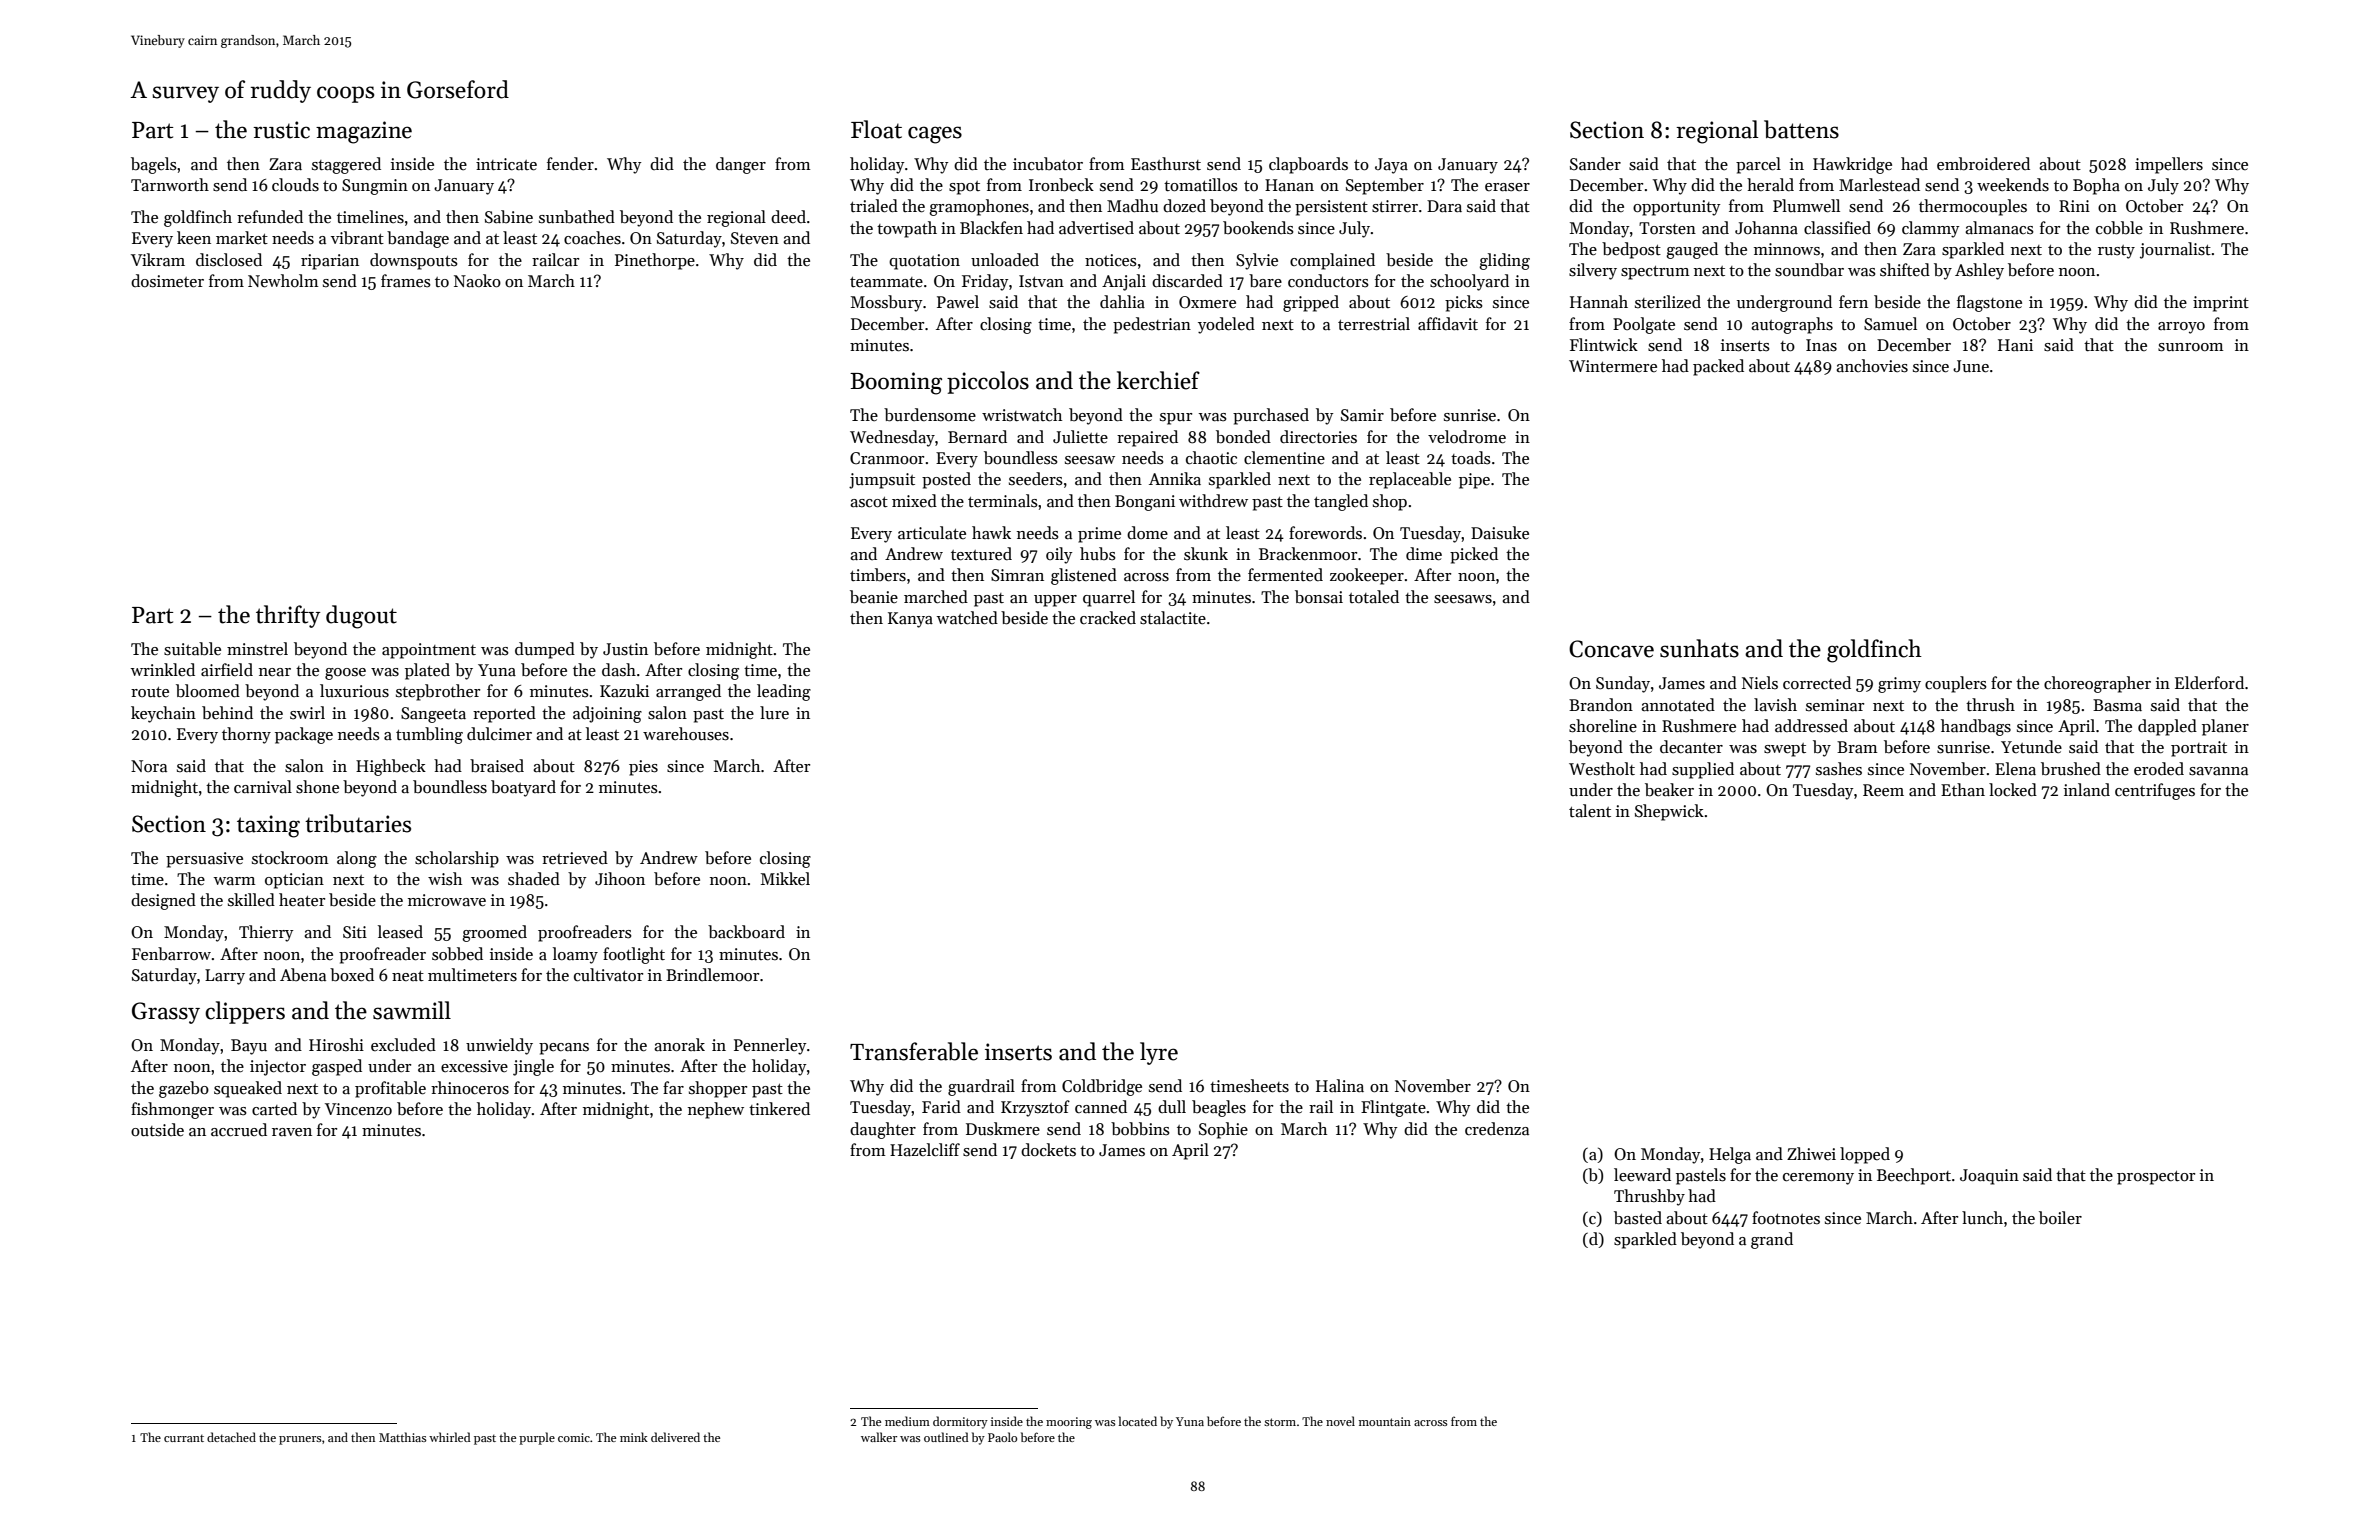  Describe the element at coordinates (1979, 271) in the screenshot. I see `Ashley` at that location.
